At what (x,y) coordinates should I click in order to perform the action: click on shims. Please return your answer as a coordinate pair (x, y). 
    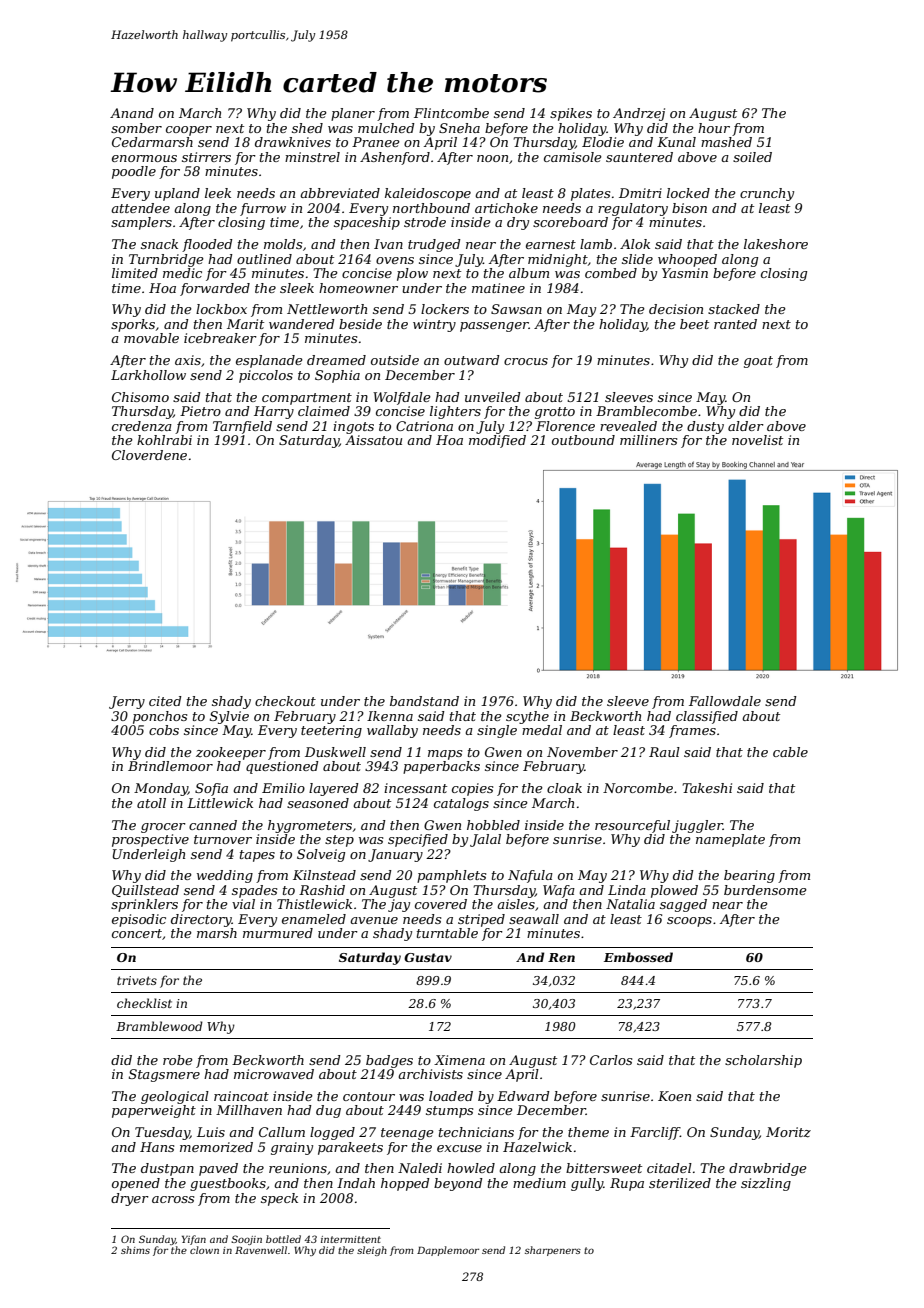
    Looking at the image, I should click on (135, 1250).
